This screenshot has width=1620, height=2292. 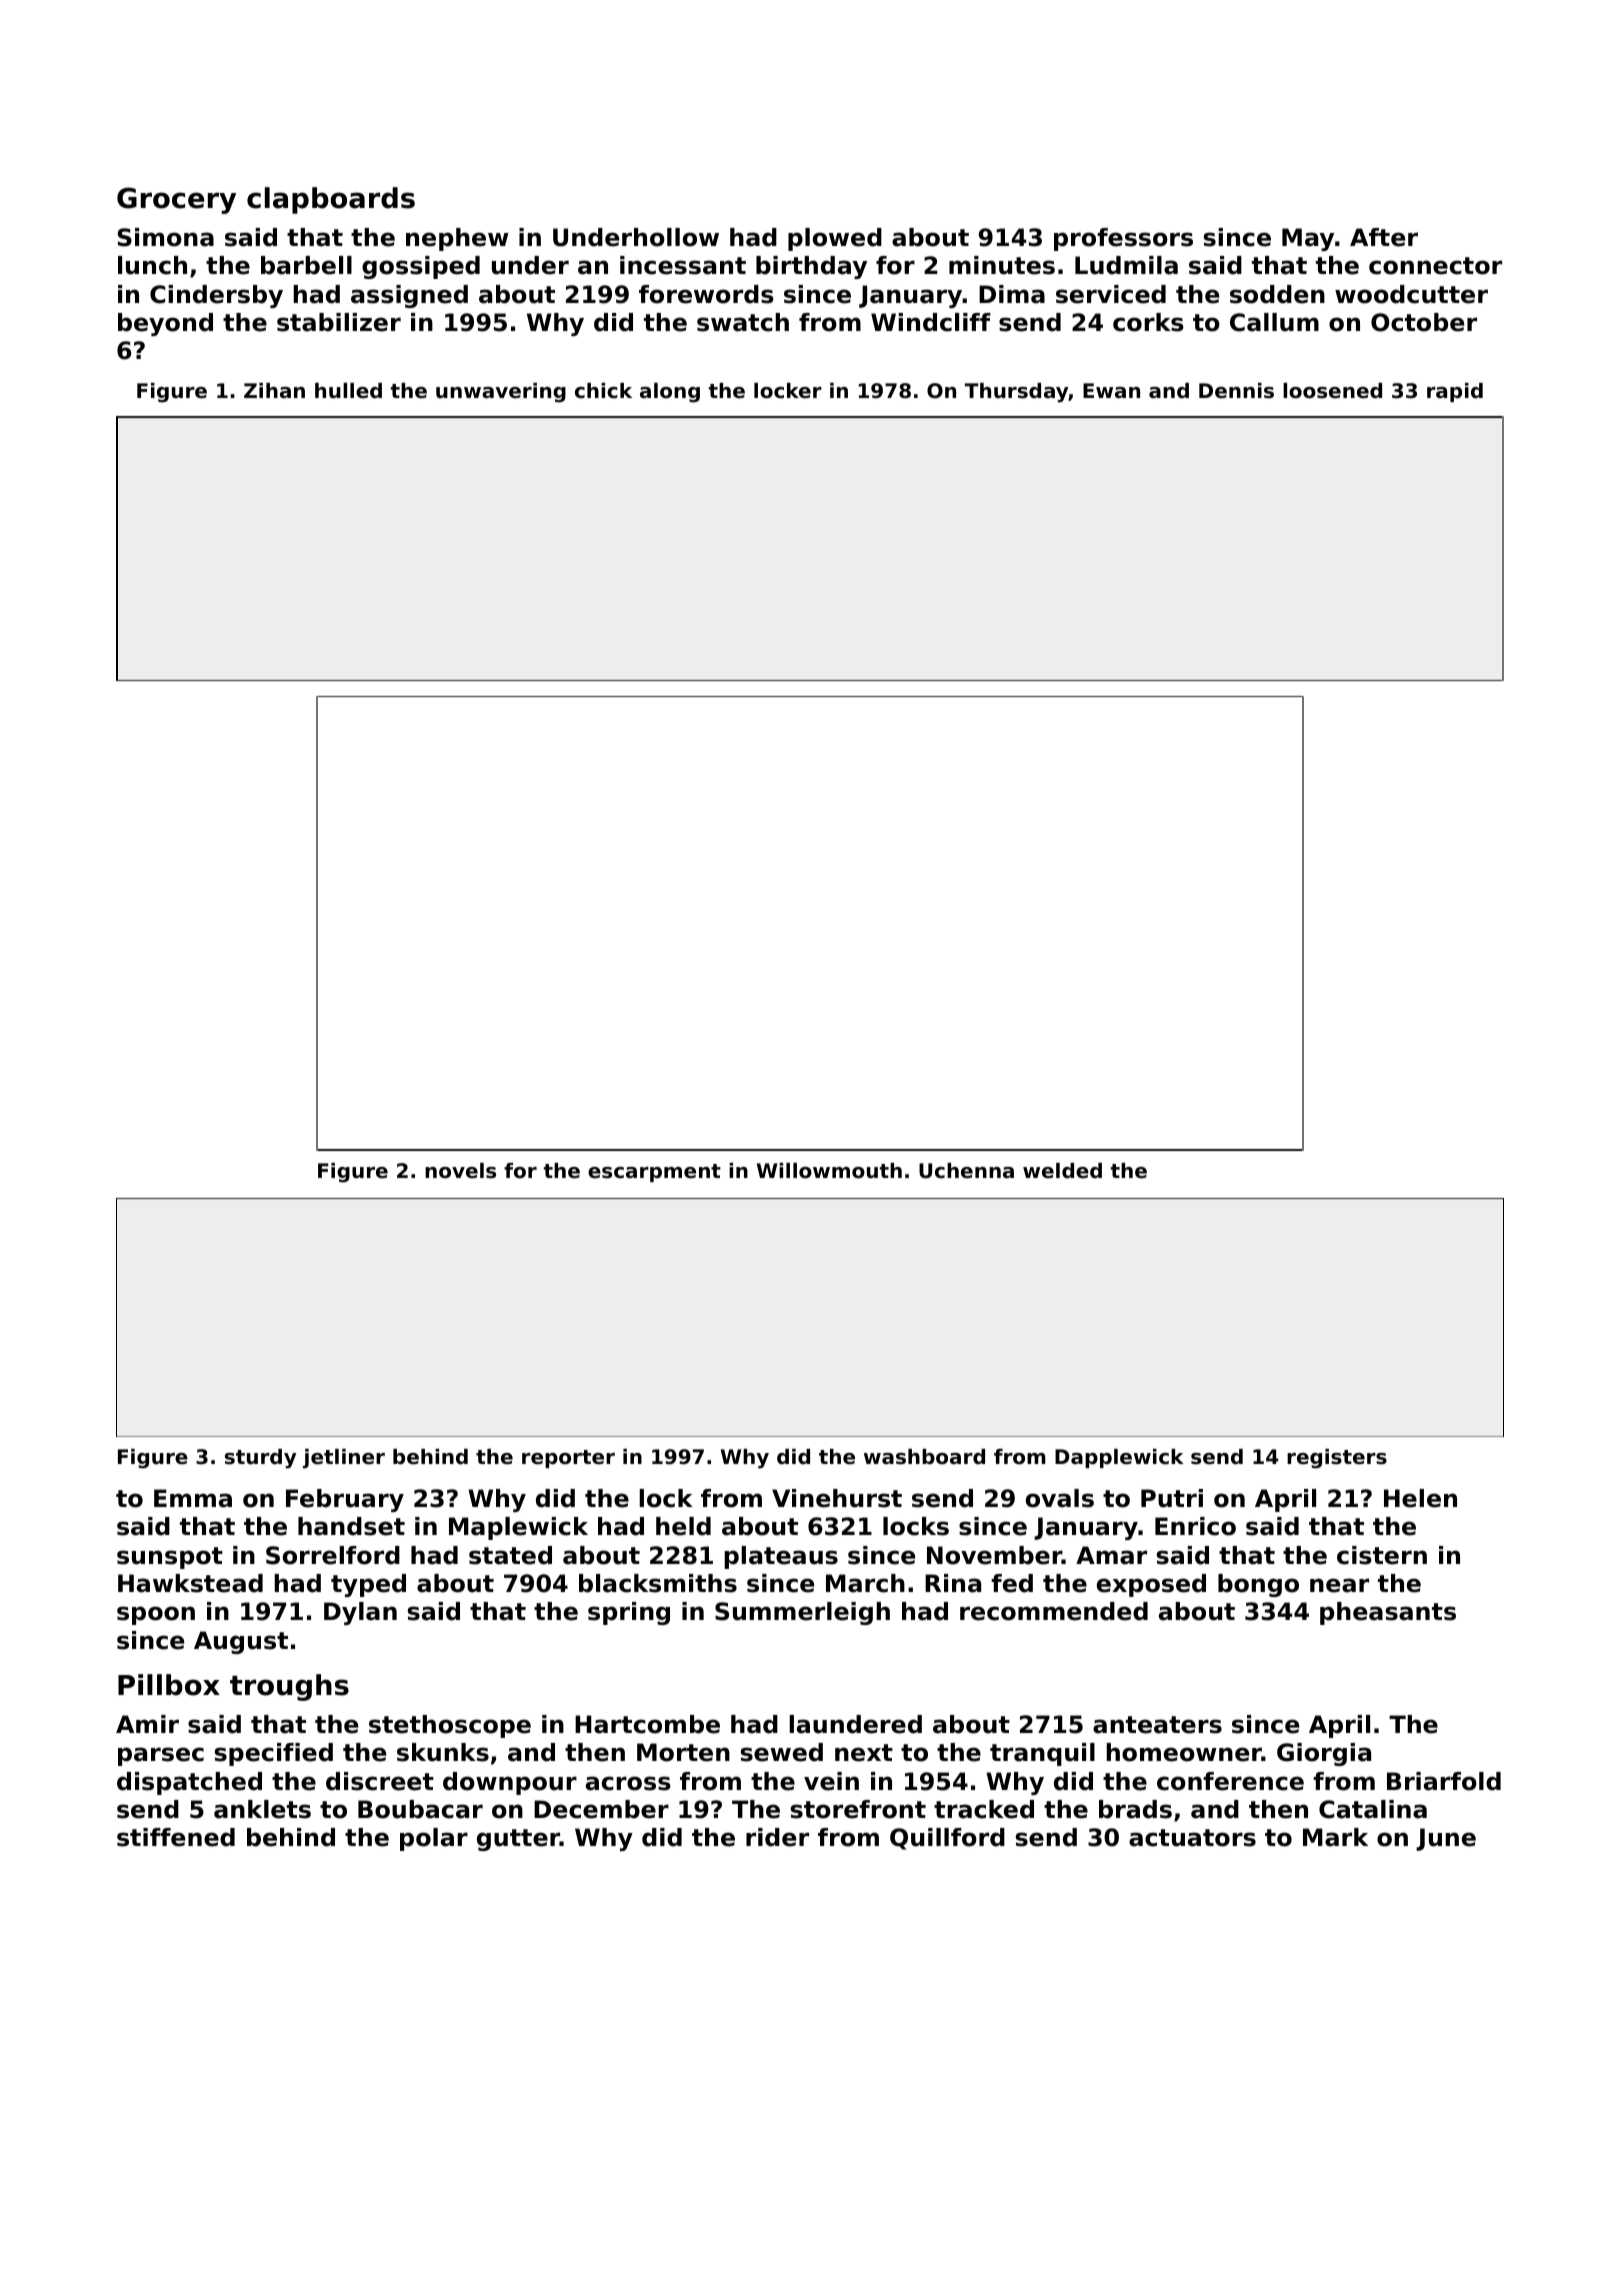 What do you see at coordinates (1062, 1171) in the screenshot?
I see `welded` at bounding box center [1062, 1171].
